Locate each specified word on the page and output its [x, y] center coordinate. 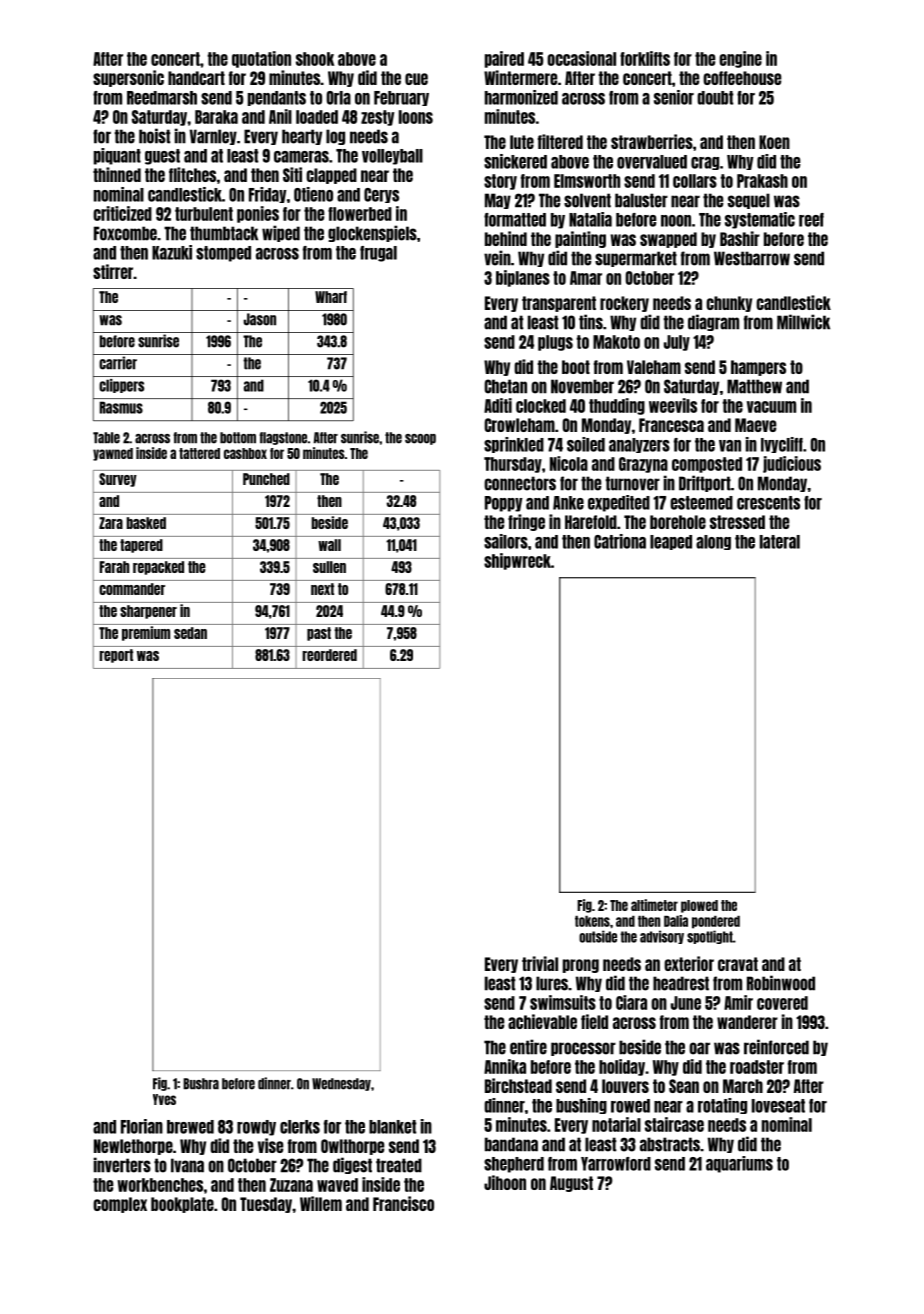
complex [120, 1205]
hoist [154, 136]
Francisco [403, 1203]
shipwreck [517, 561]
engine [740, 59]
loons [416, 117]
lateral [780, 542]
